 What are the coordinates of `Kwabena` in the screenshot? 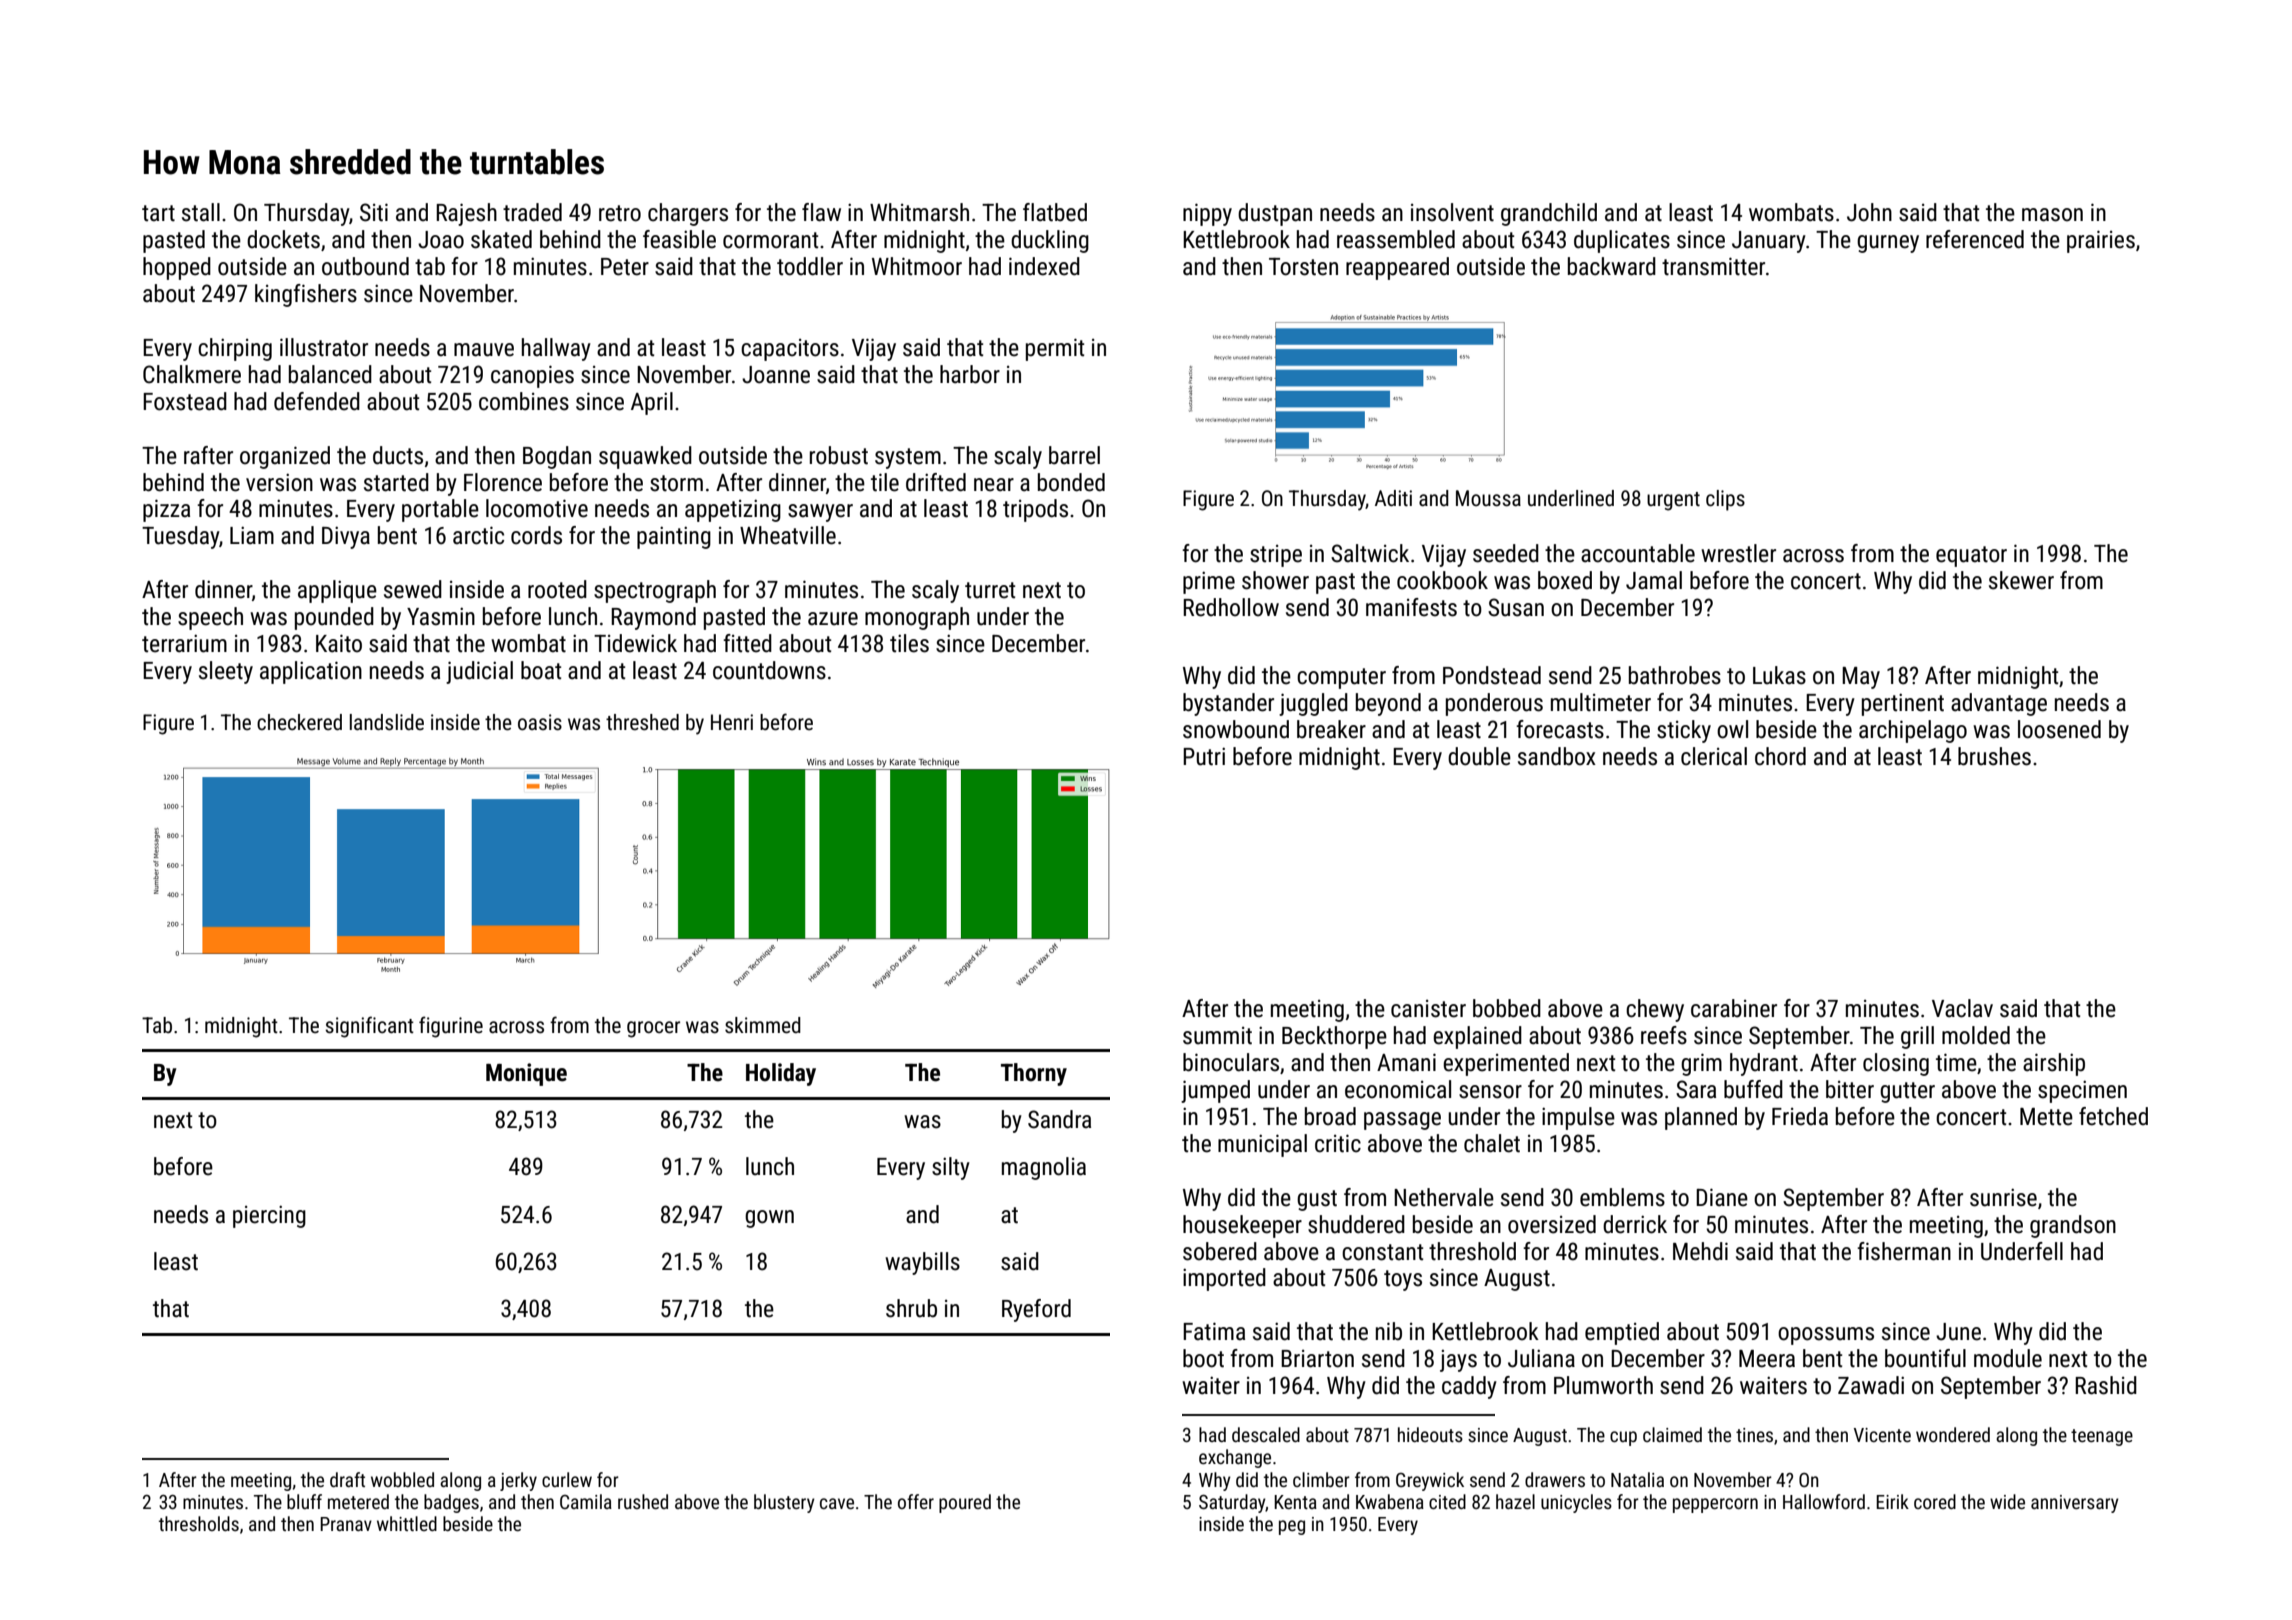 It's located at (1390, 1501).
